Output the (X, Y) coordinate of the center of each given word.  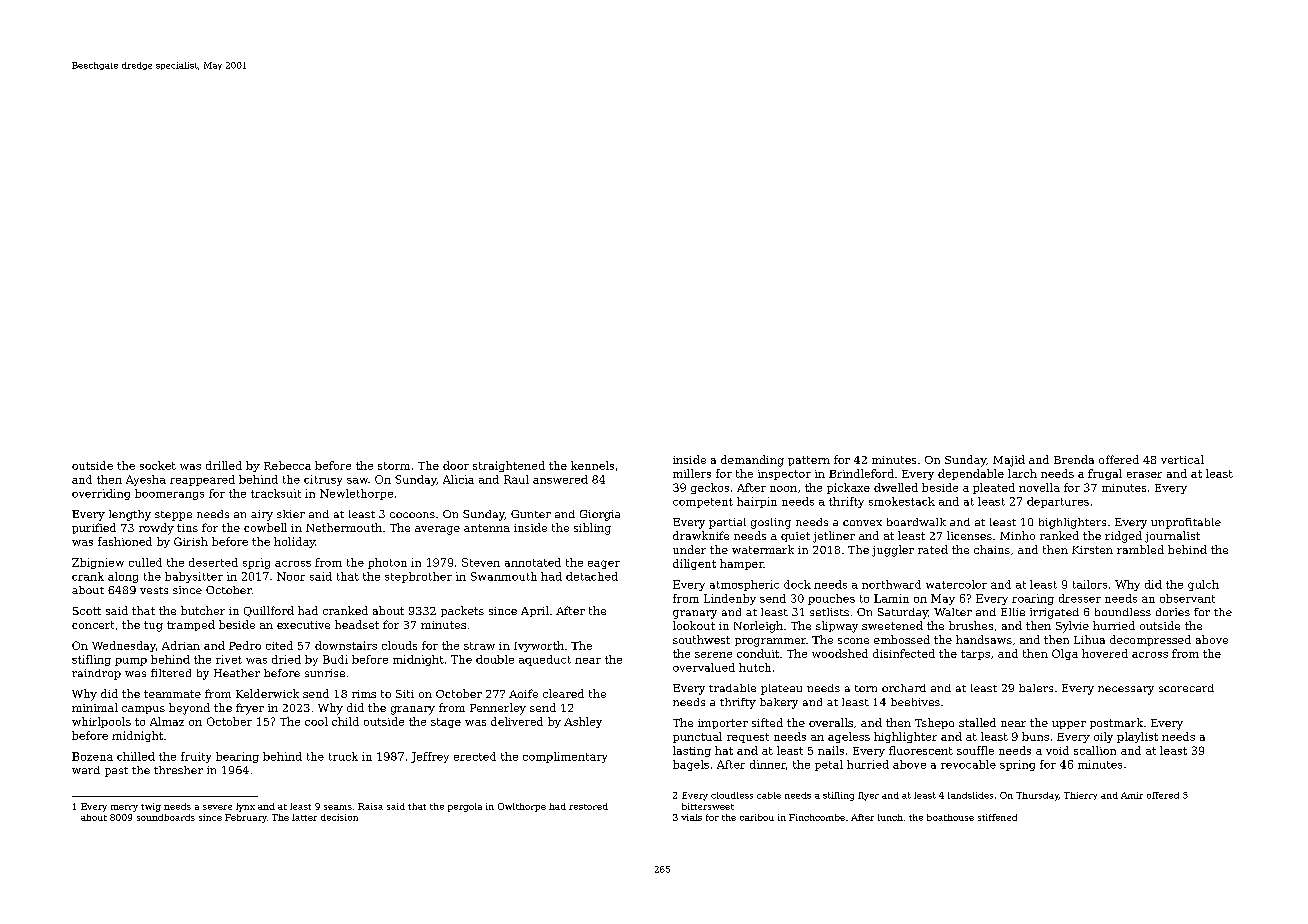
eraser (1144, 475)
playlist (1137, 737)
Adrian (181, 645)
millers (692, 473)
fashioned (125, 541)
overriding (101, 494)
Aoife (523, 693)
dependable (971, 474)
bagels (691, 765)
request (748, 738)
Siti (405, 694)
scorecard (1186, 688)
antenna (487, 528)
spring (1017, 765)
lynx (245, 807)
